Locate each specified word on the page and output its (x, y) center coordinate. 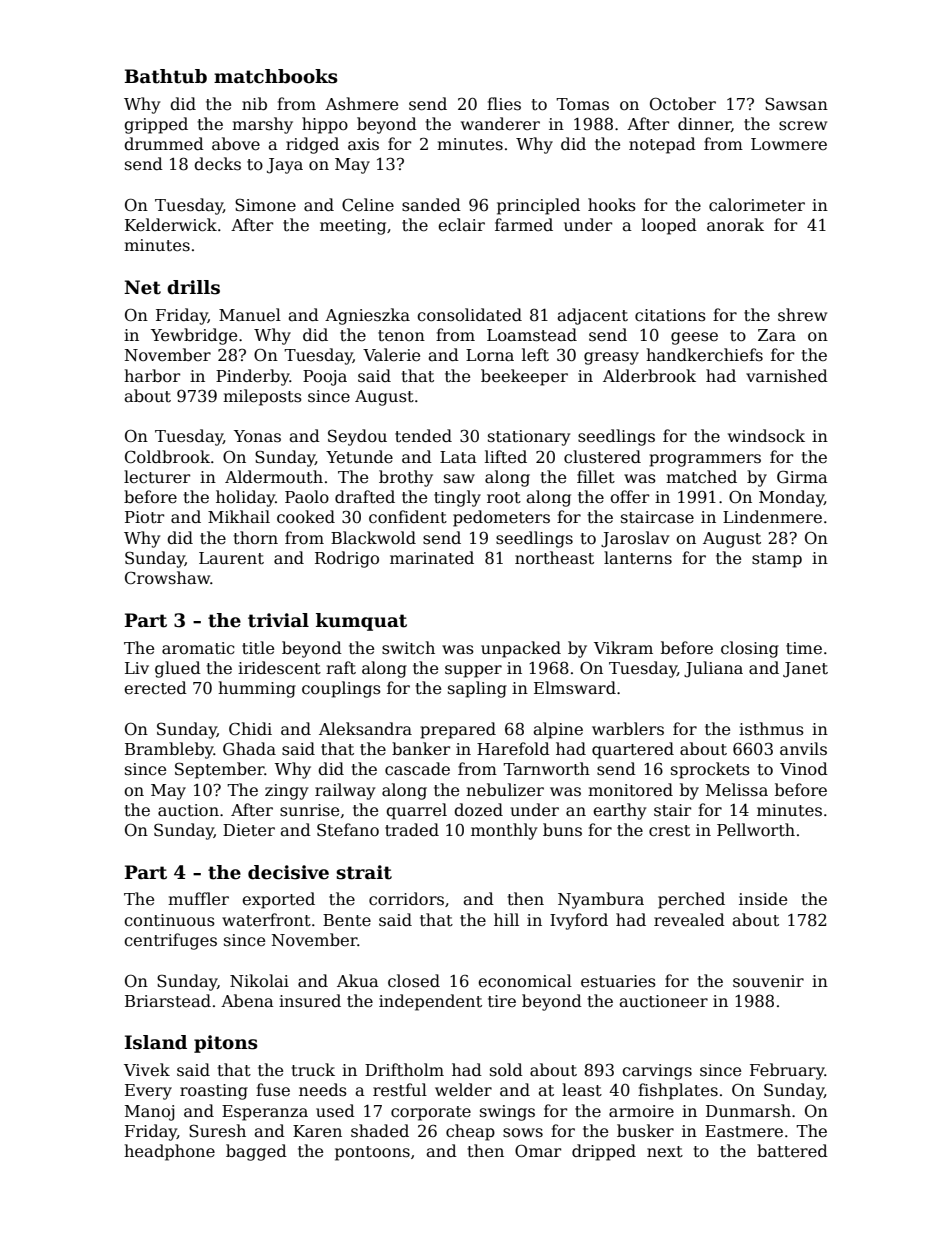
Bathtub (166, 76)
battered (792, 1151)
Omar (538, 1151)
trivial (278, 620)
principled (538, 206)
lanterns (638, 558)
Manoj (149, 1113)
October (683, 104)
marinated (432, 558)
